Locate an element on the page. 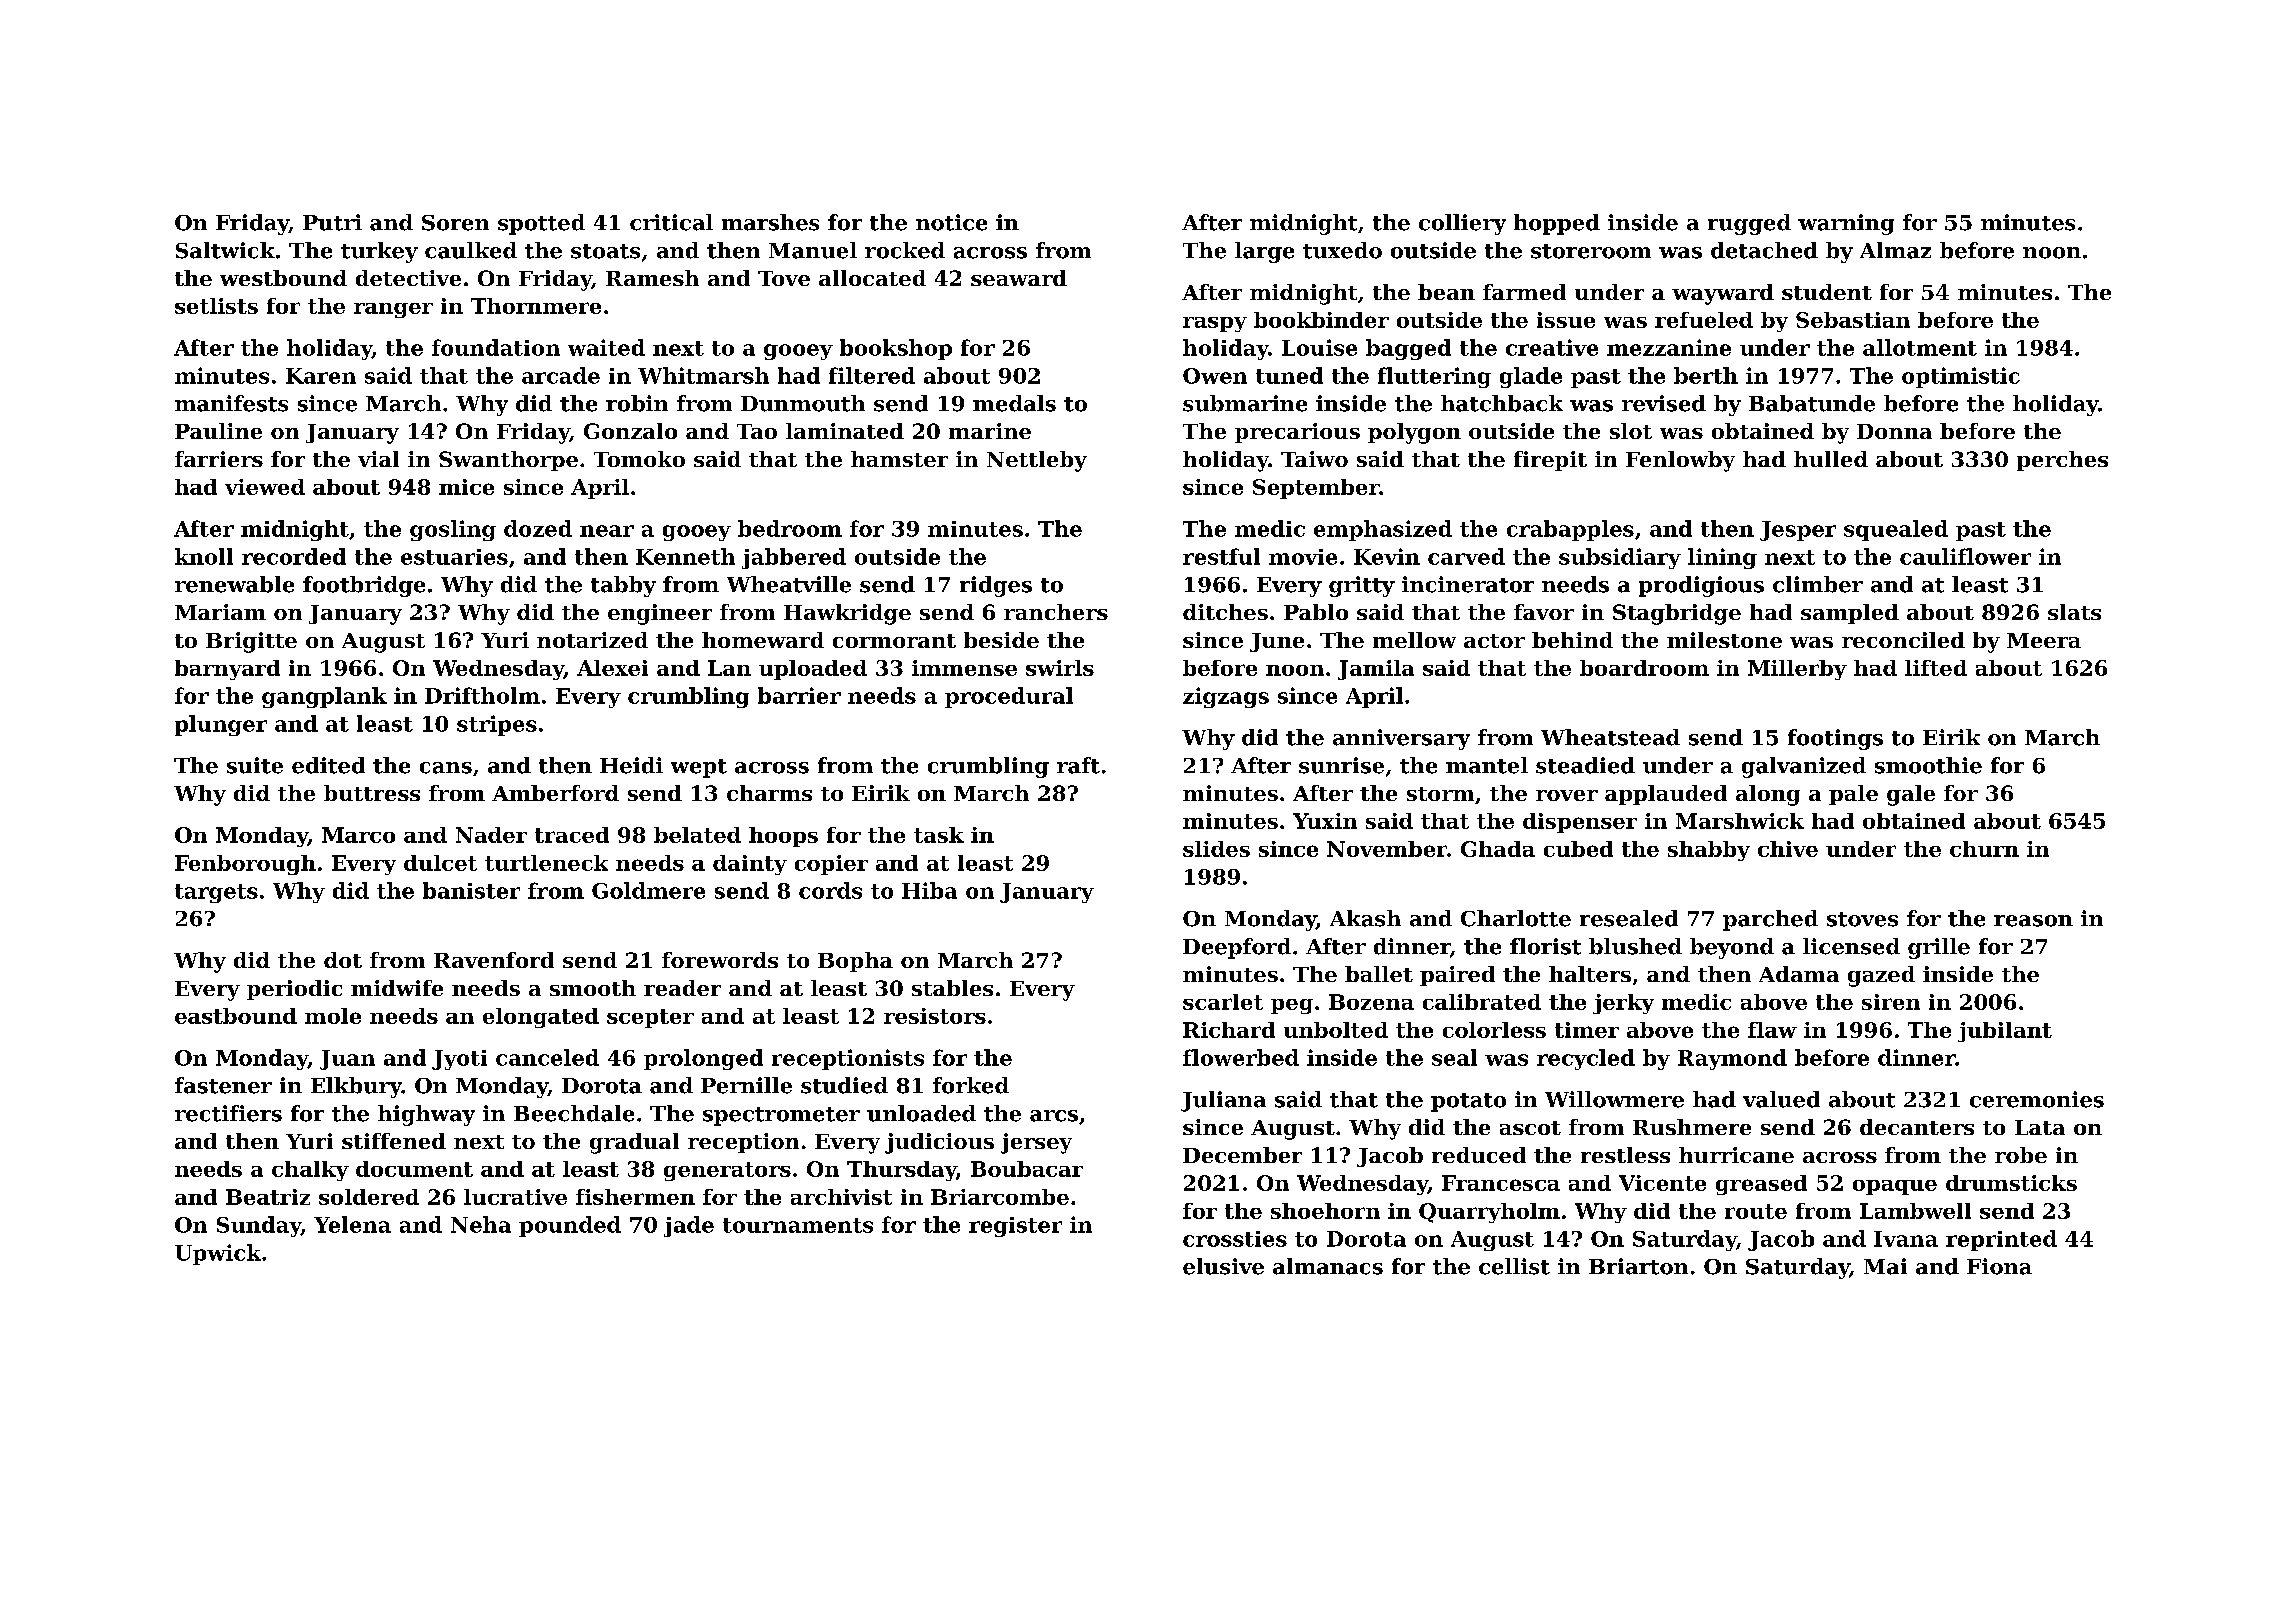 The width and height of the page is (2292, 1620). Mai is located at coordinates (1885, 1266).
